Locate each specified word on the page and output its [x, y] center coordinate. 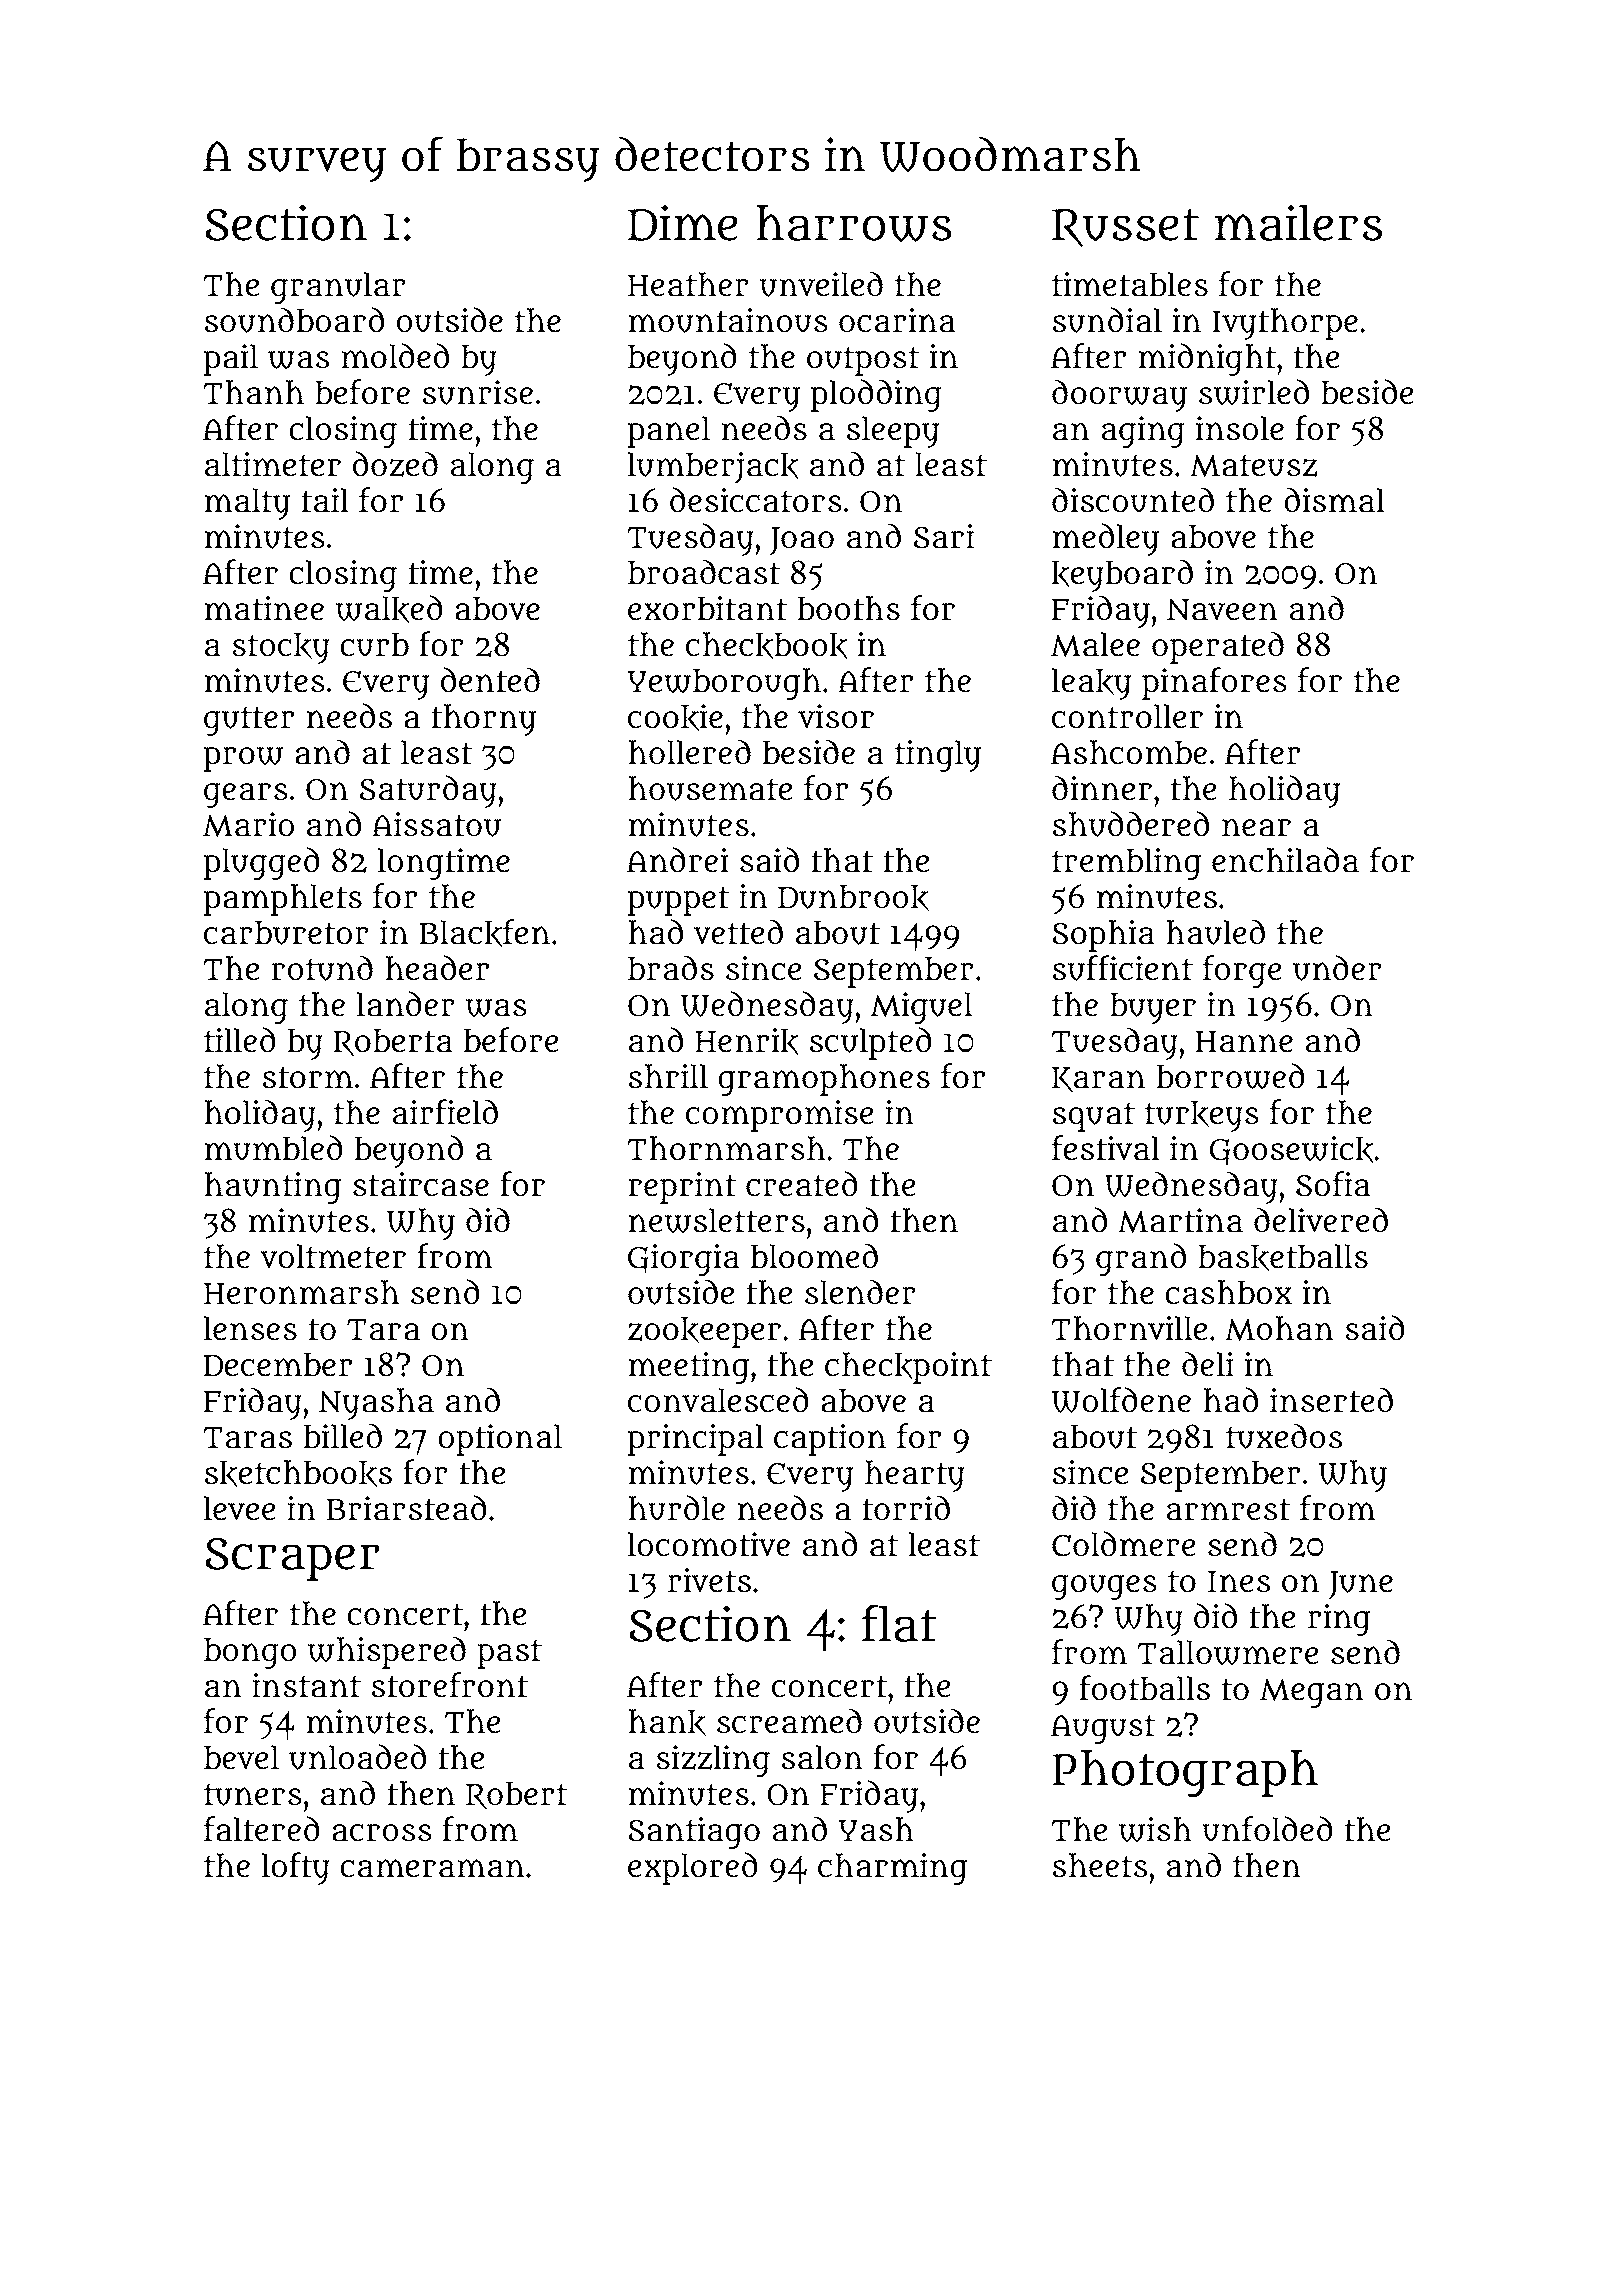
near [1256, 827]
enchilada [1285, 859]
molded [395, 355]
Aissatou [436, 824]
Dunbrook [853, 897]
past [509, 1654]
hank [667, 1722]
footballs [1144, 1688]
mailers [1298, 222]
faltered [262, 1828]
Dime [683, 222]
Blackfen [484, 933]
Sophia [1103, 936]
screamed [789, 1720]
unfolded [1267, 1829]
